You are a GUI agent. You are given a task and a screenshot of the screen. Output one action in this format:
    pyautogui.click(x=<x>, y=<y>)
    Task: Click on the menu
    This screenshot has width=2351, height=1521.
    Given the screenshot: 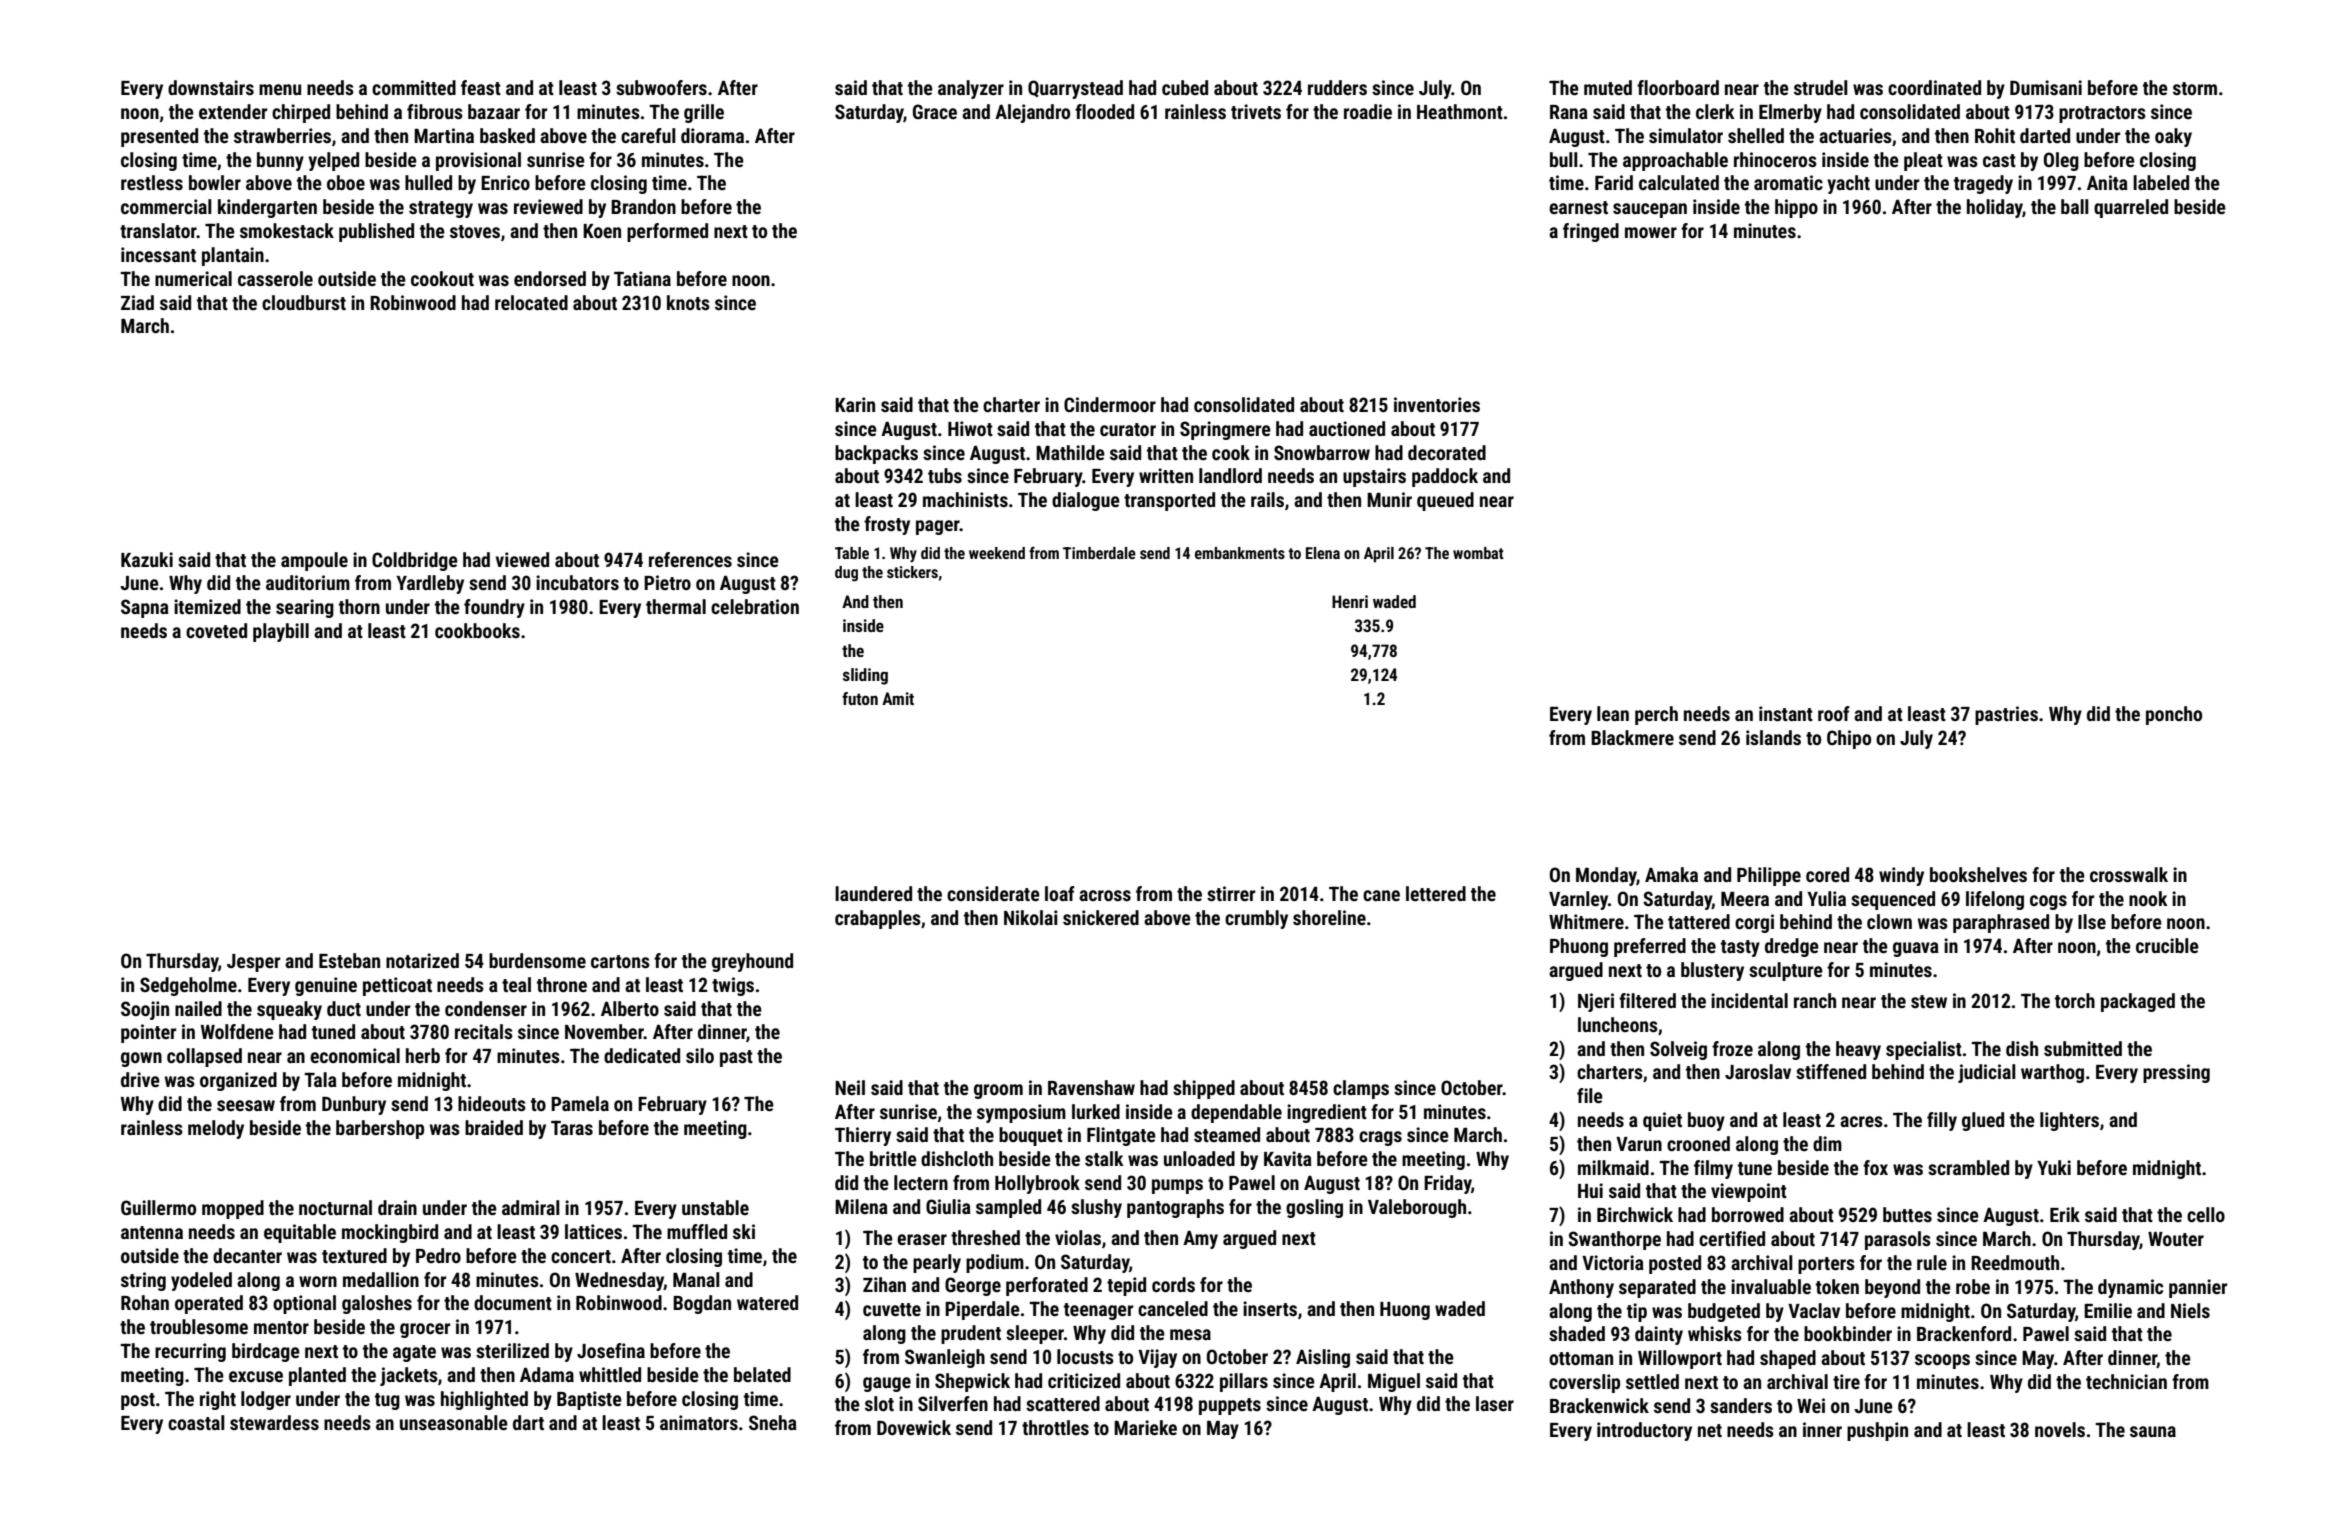 What is the action you would take?
    pyautogui.click(x=280, y=89)
